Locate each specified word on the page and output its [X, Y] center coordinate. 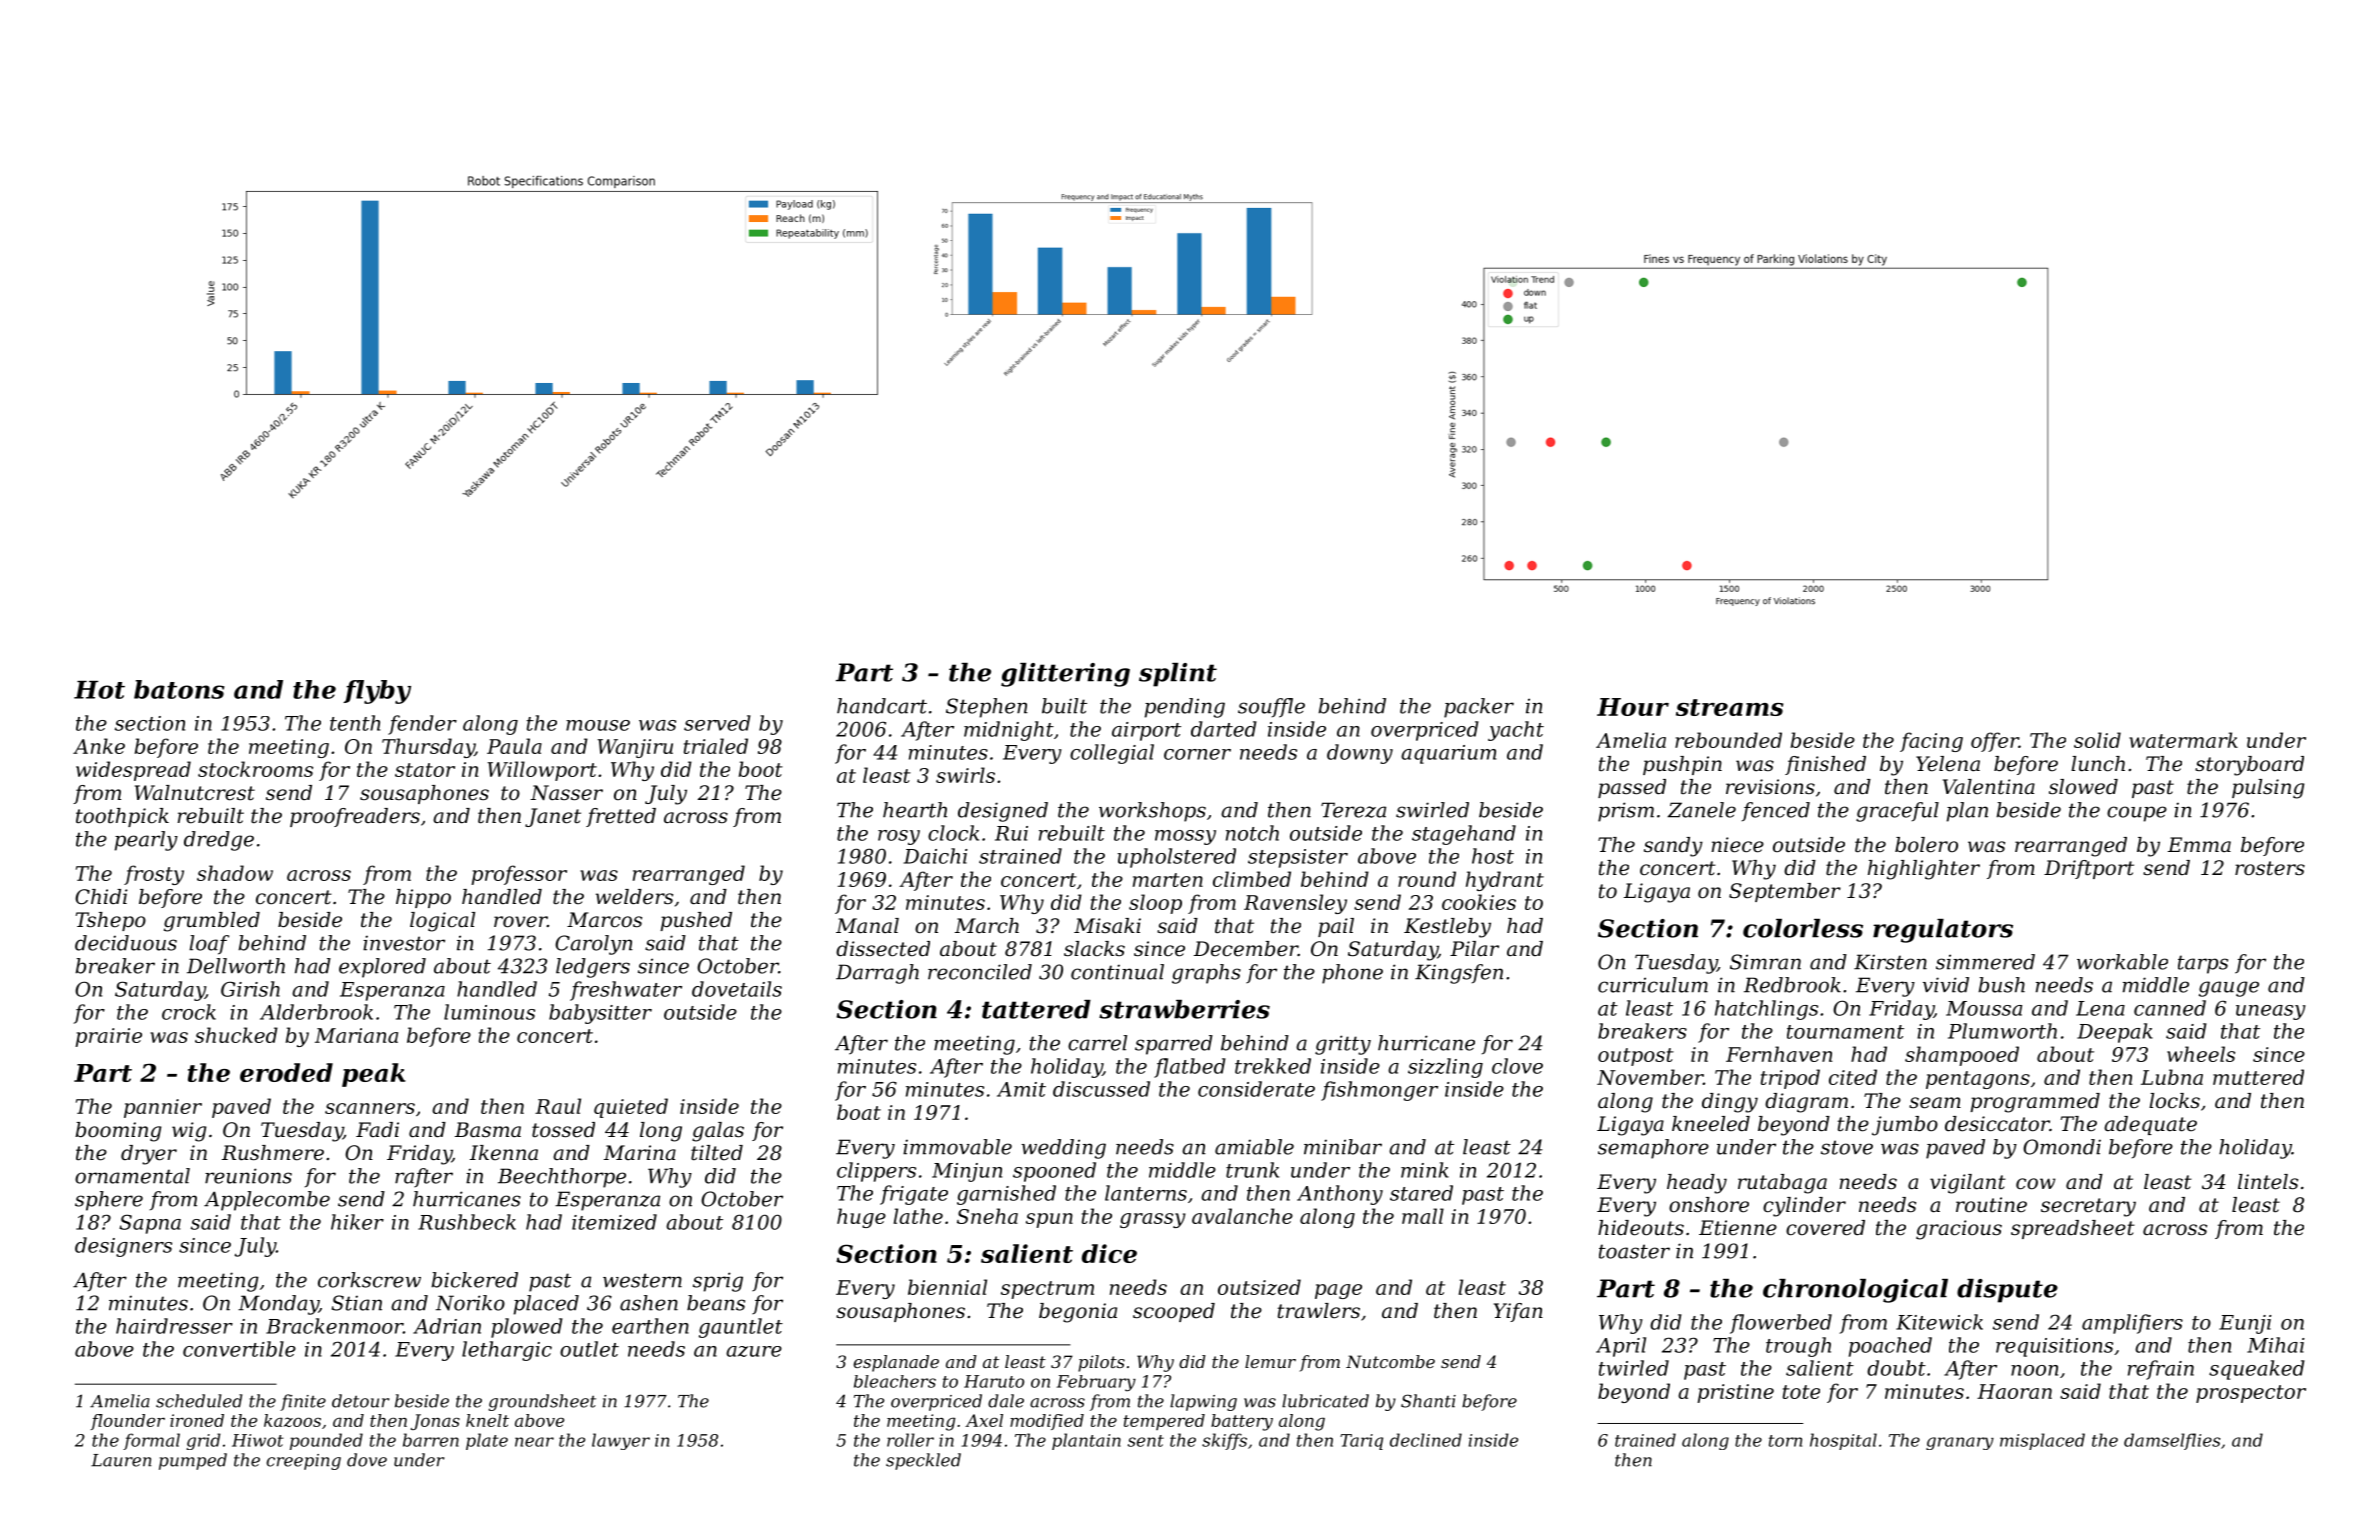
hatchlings [1766, 1010]
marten [1168, 880]
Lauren [121, 1460]
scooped [1174, 1312]
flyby [377, 692]
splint [1178, 675]
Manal [867, 926]
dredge [219, 841]
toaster [1634, 1251]
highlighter [1924, 870]
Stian [357, 1303]
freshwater [626, 991]
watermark [2183, 740]
